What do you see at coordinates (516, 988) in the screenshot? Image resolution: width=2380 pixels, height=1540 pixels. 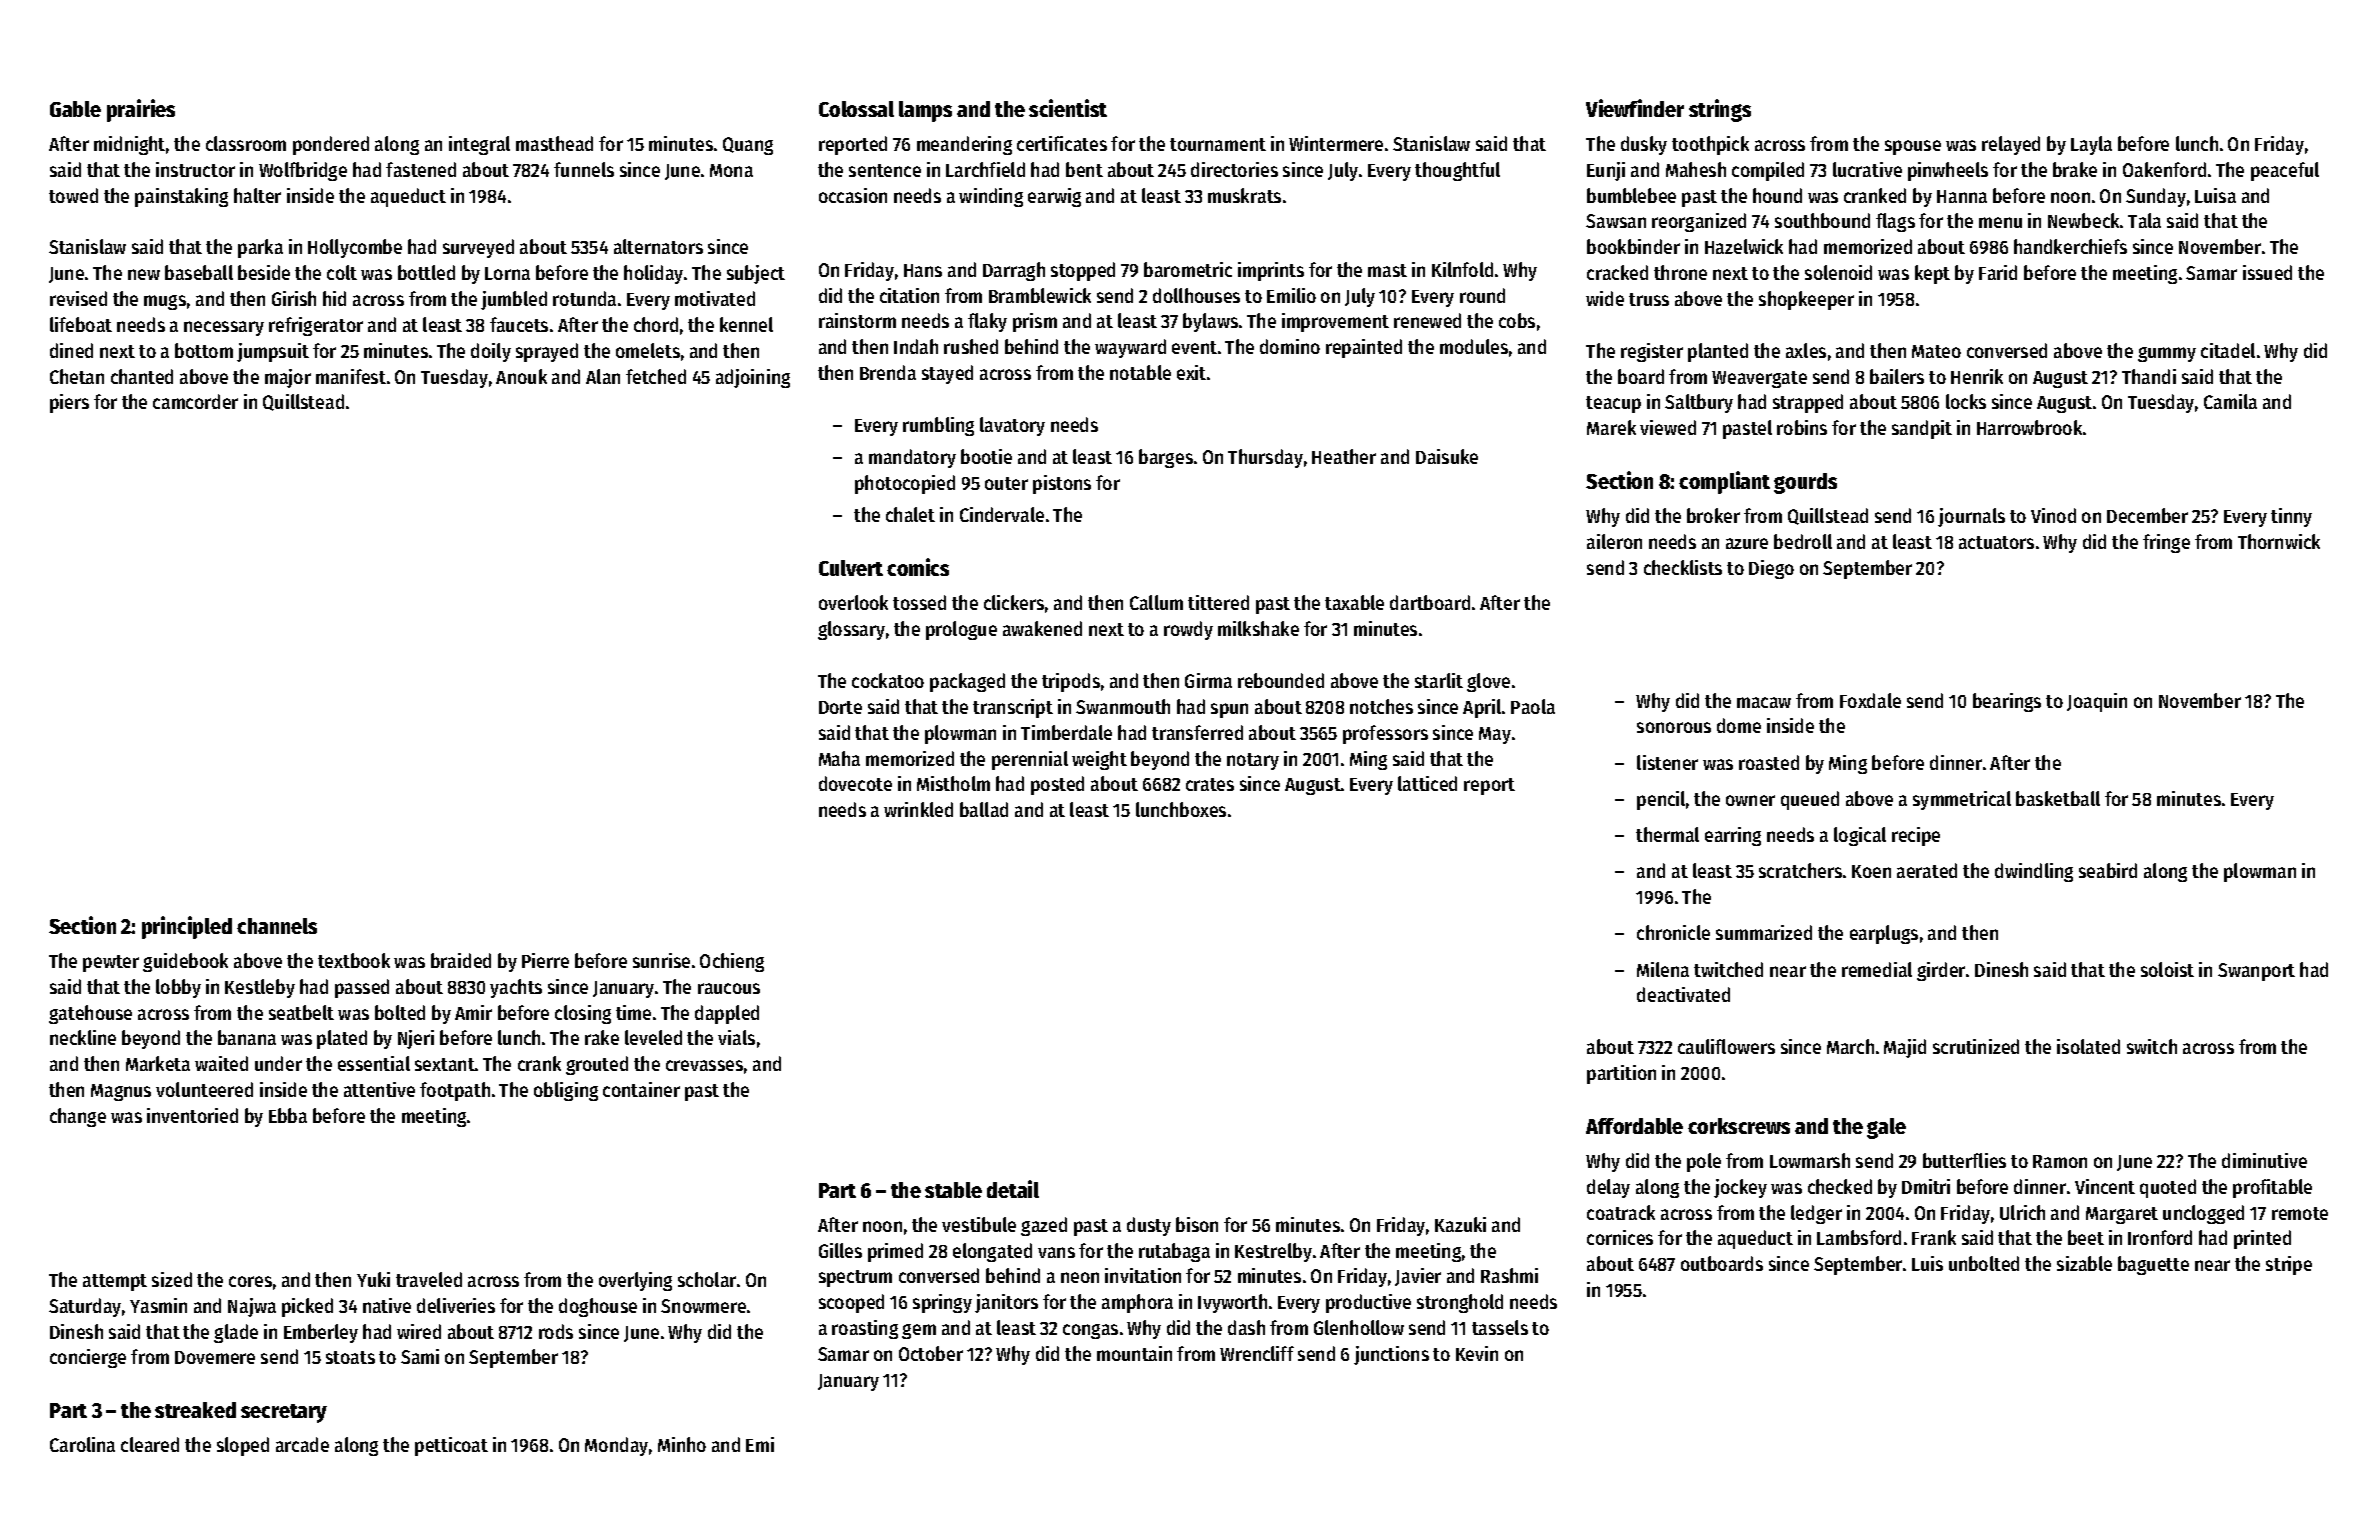 I see `yachts` at bounding box center [516, 988].
